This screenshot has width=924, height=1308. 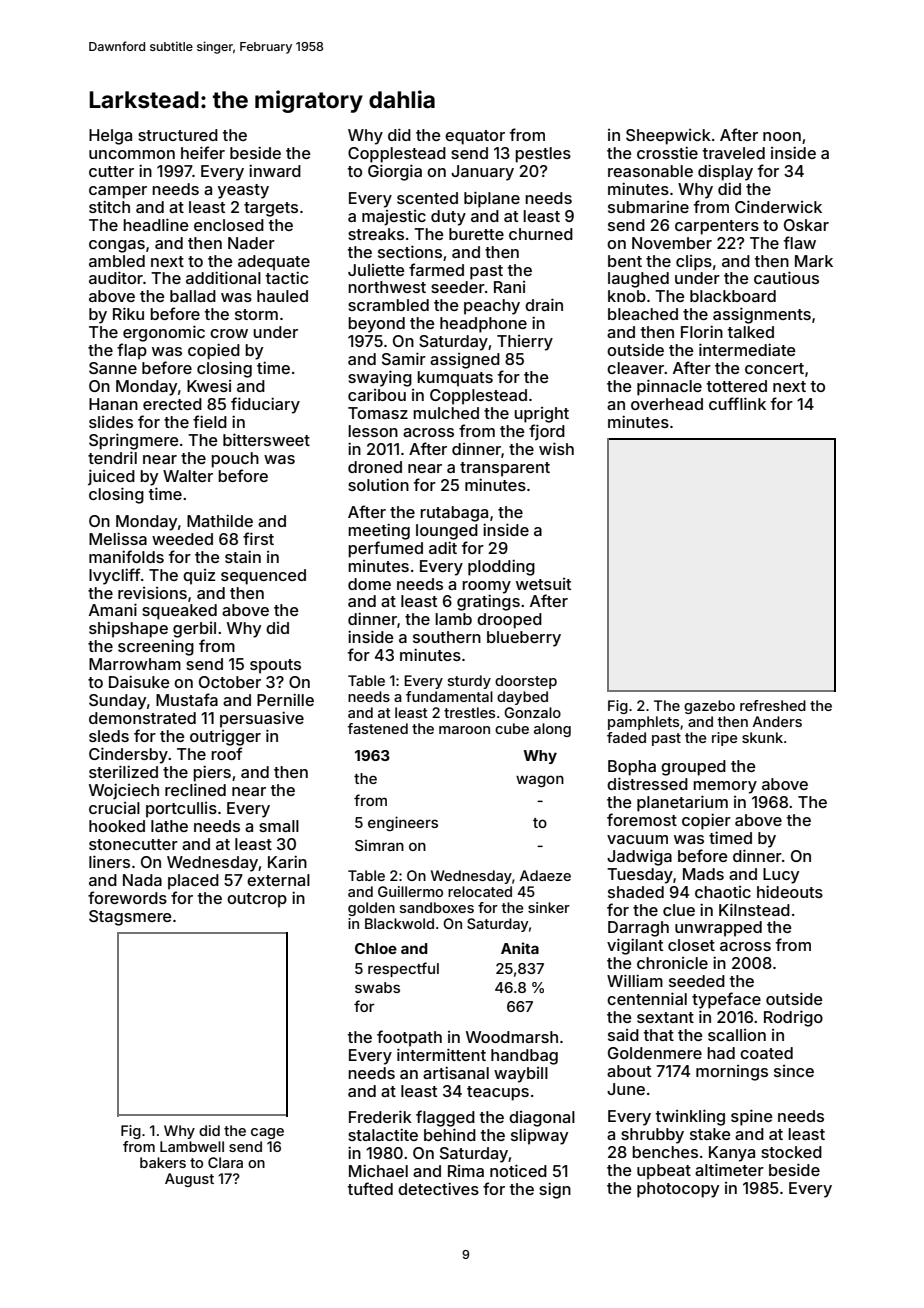 I want to click on Stagsmere, so click(x=130, y=918).
